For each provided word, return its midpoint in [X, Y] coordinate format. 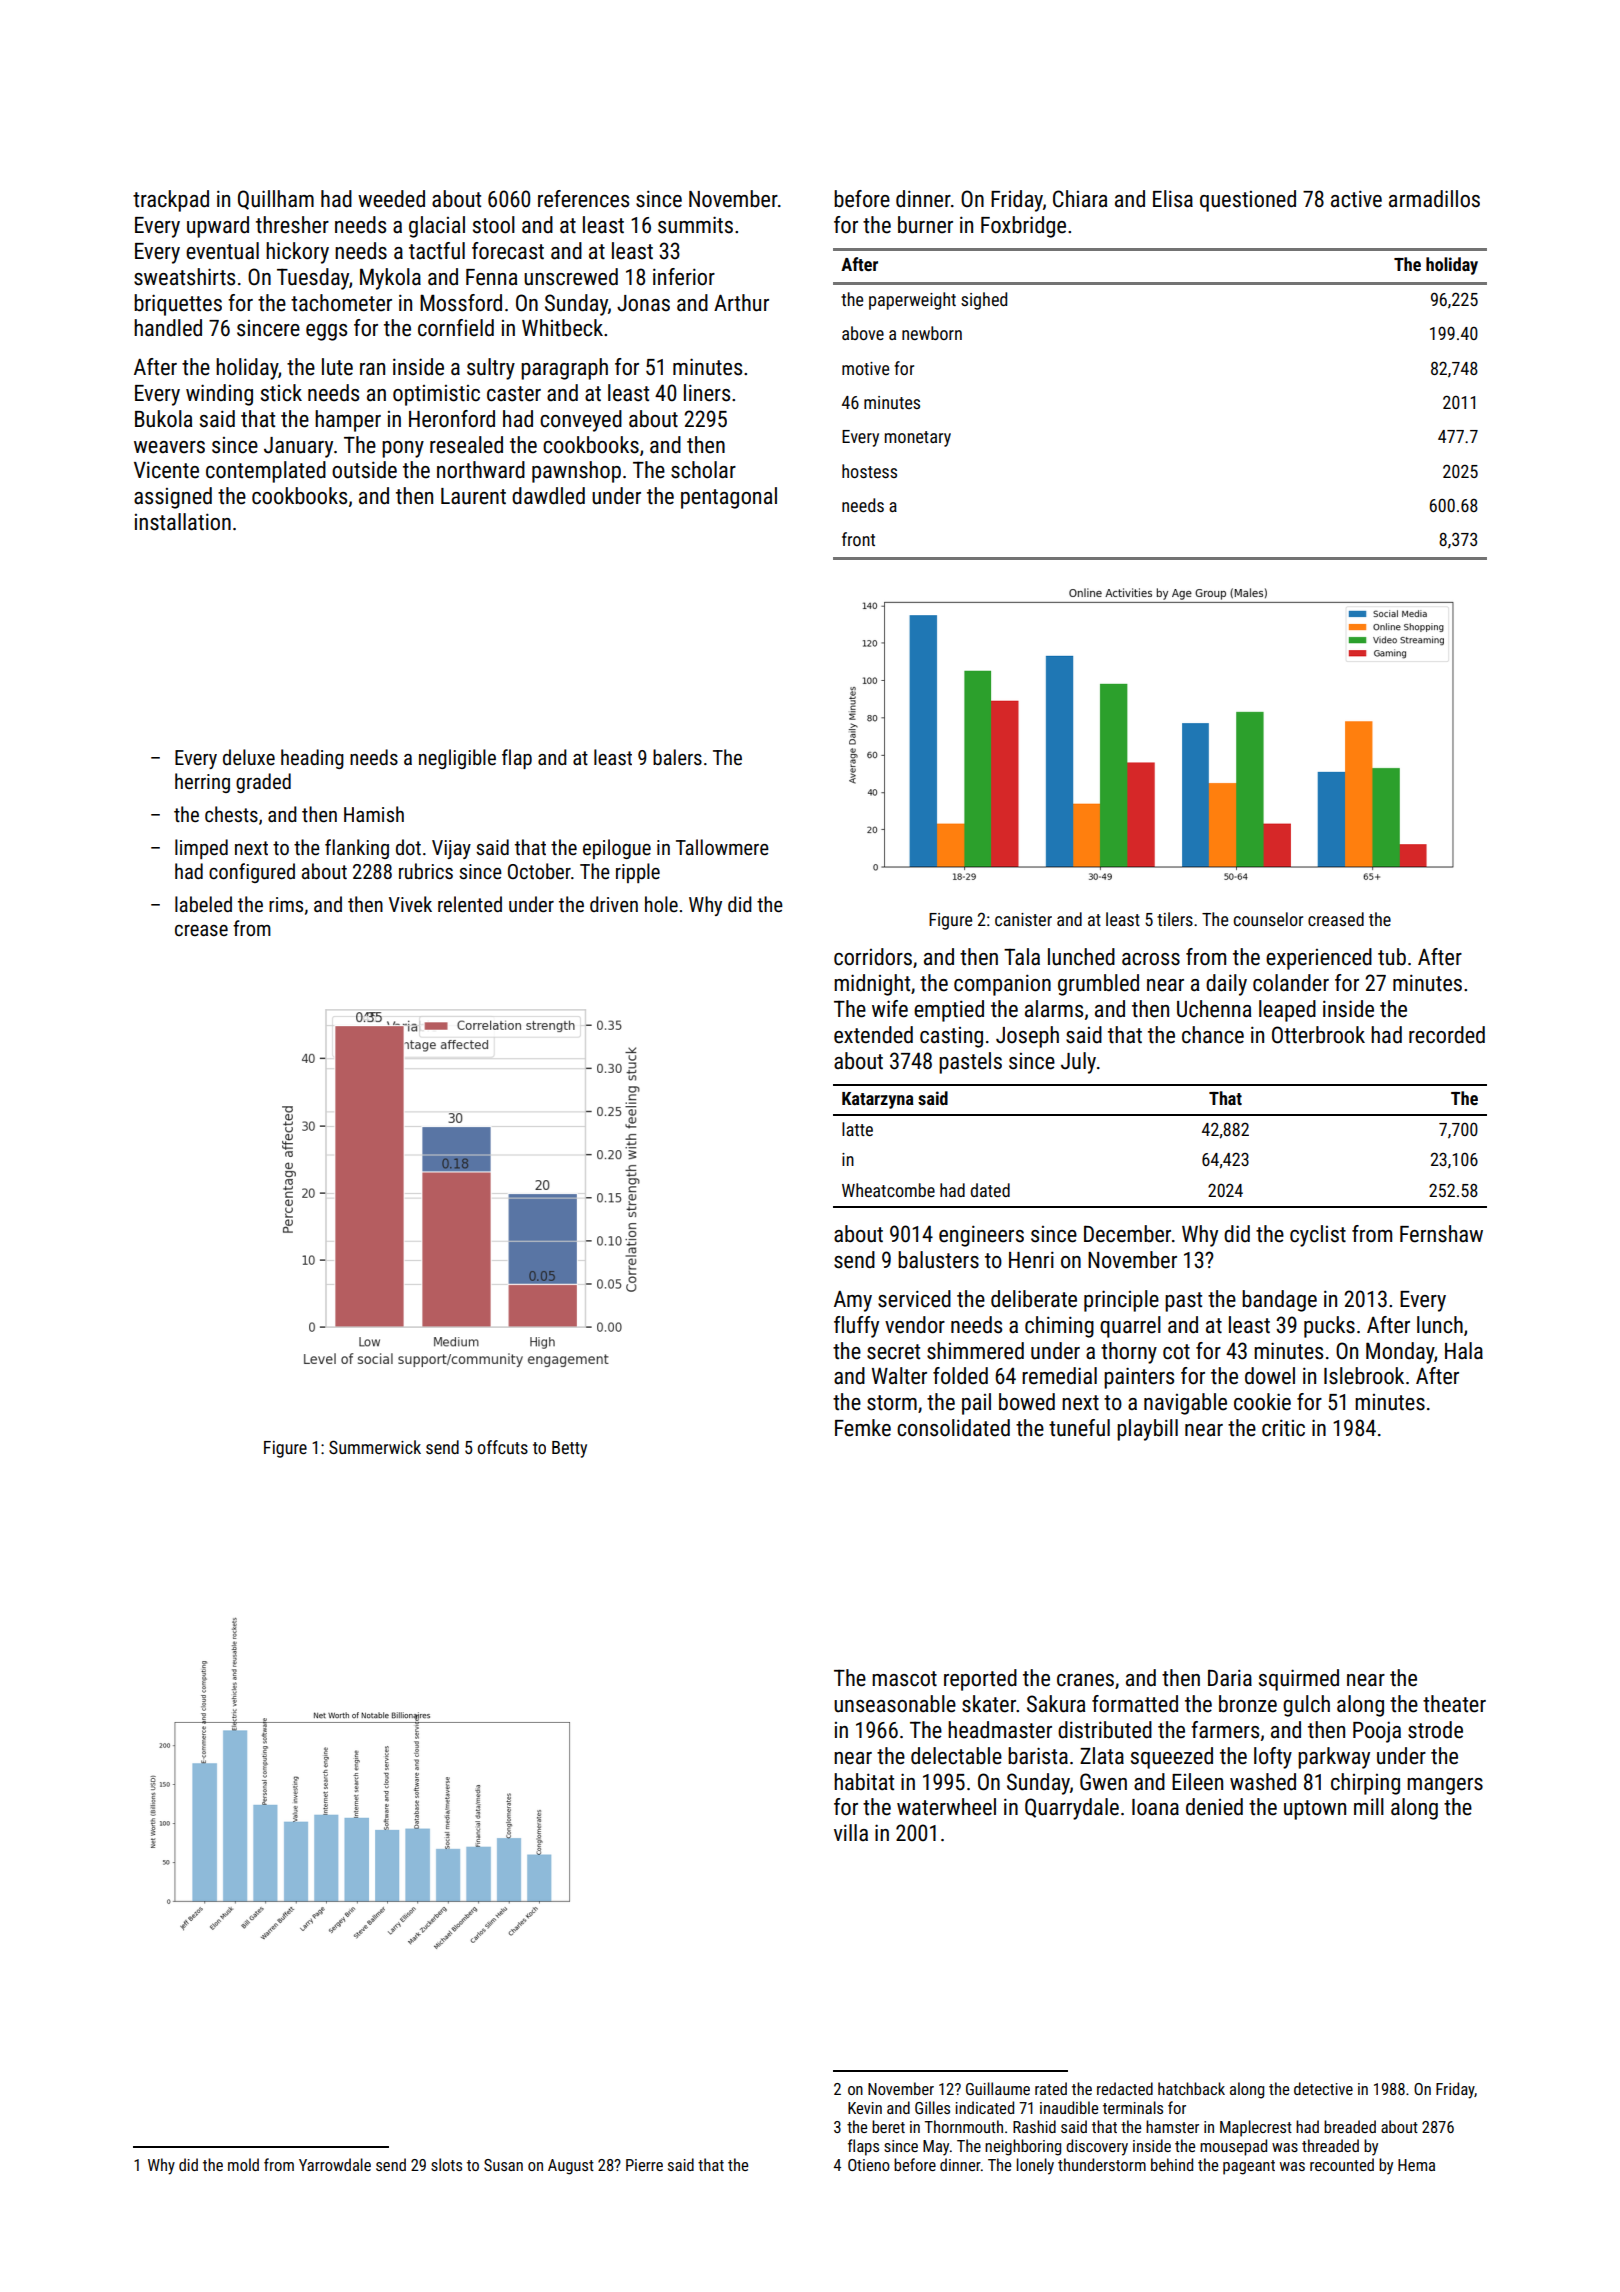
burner [925, 225]
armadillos [1434, 199]
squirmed [1299, 1680]
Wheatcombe [888, 1190]
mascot [904, 1679]
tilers [1175, 919]
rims [286, 904]
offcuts [503, 1447]
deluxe [249, 757]
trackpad [171, 201]
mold [243, 2164]
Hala [1464, 1351]
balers [677, 757]
